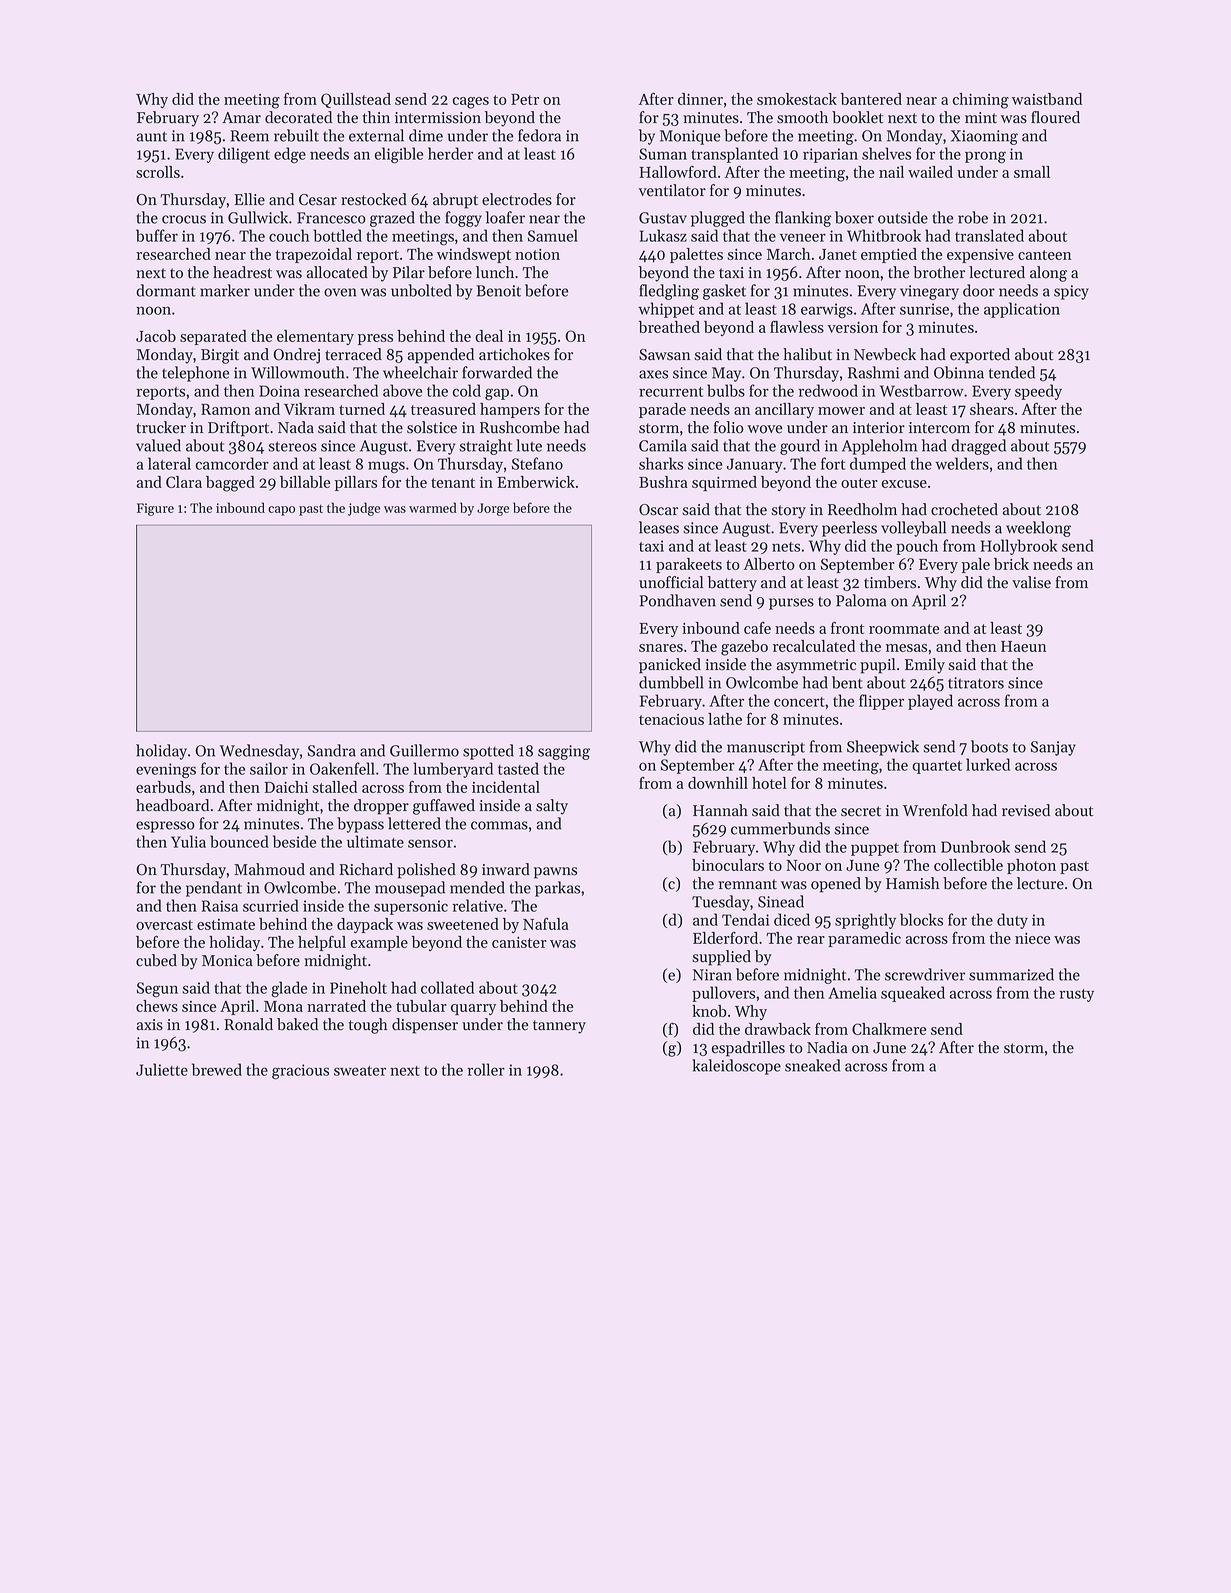 The height and width of the screenshot is (1593, 1231). I want to click on capo, so click(281, 511).
